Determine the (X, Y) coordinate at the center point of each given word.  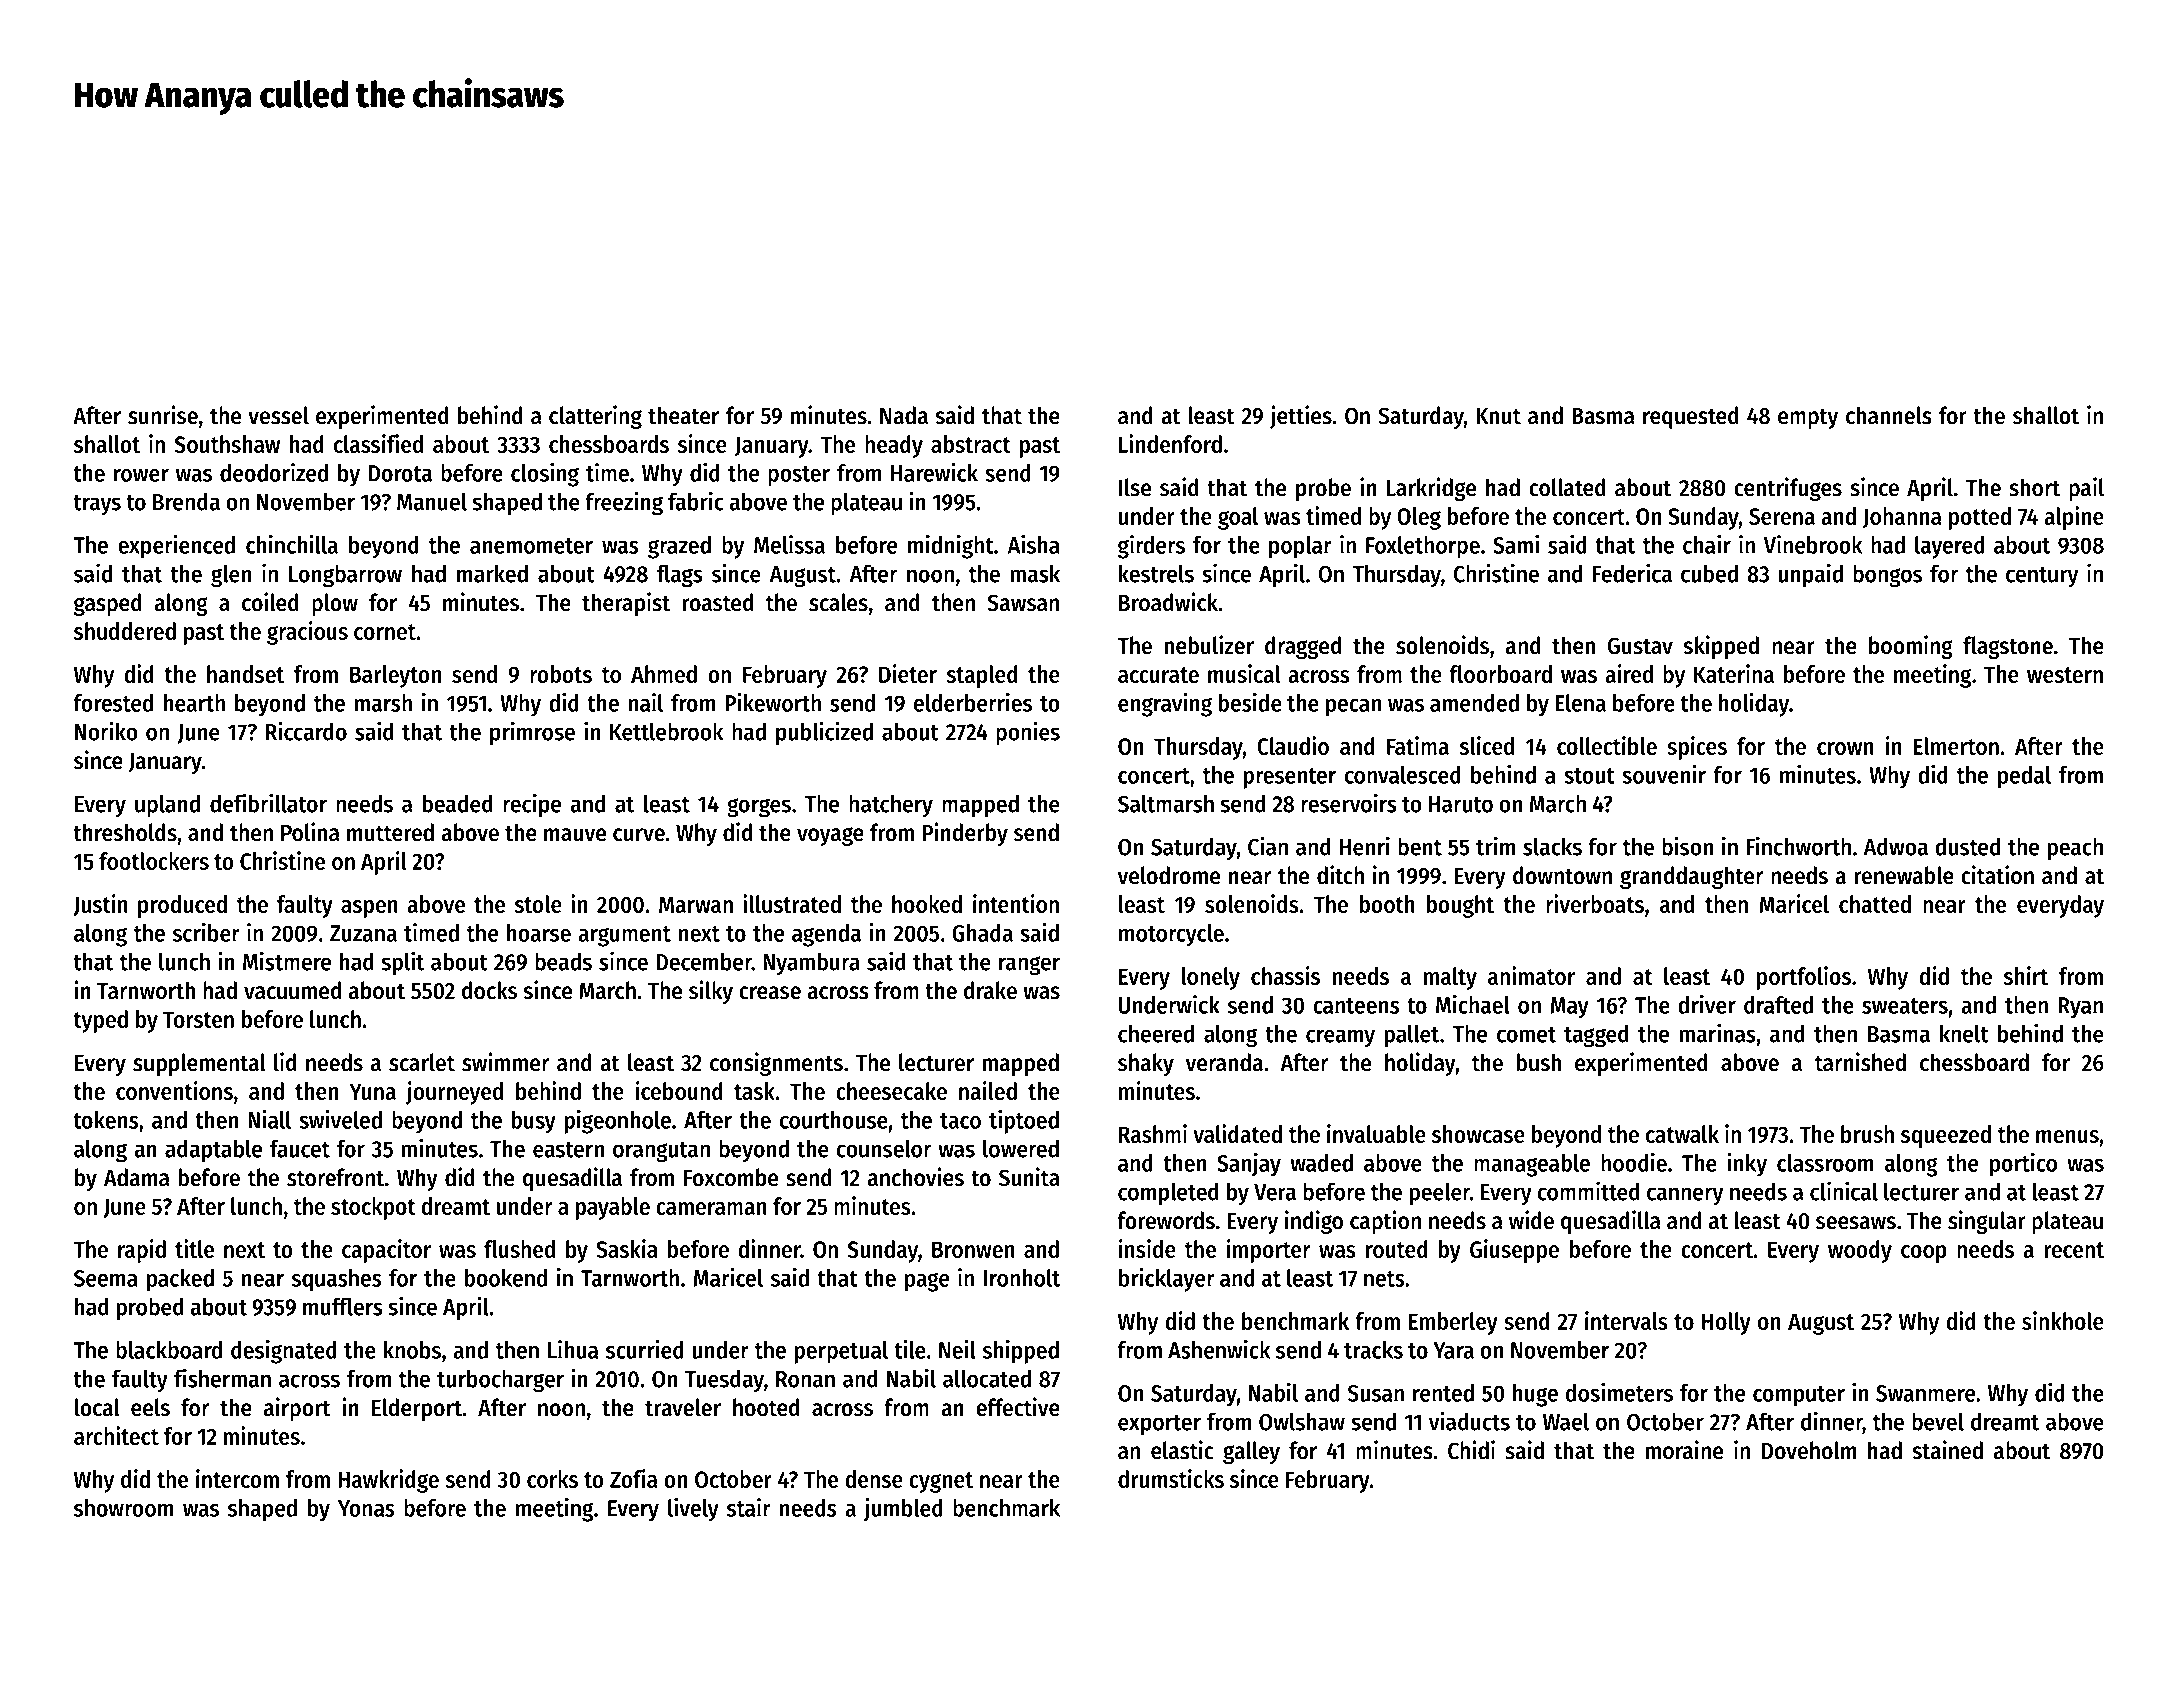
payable (613, 1208)
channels (1889, 415)
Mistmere (287, 961)
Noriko (106, 731)
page (927, 1282)
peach (2075, 849)
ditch (1340, 875)
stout (1589, 776)
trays (97, 505)
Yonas (366, 1508)
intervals (1626, 1320)
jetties (1301, 417)
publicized (824, 733)
